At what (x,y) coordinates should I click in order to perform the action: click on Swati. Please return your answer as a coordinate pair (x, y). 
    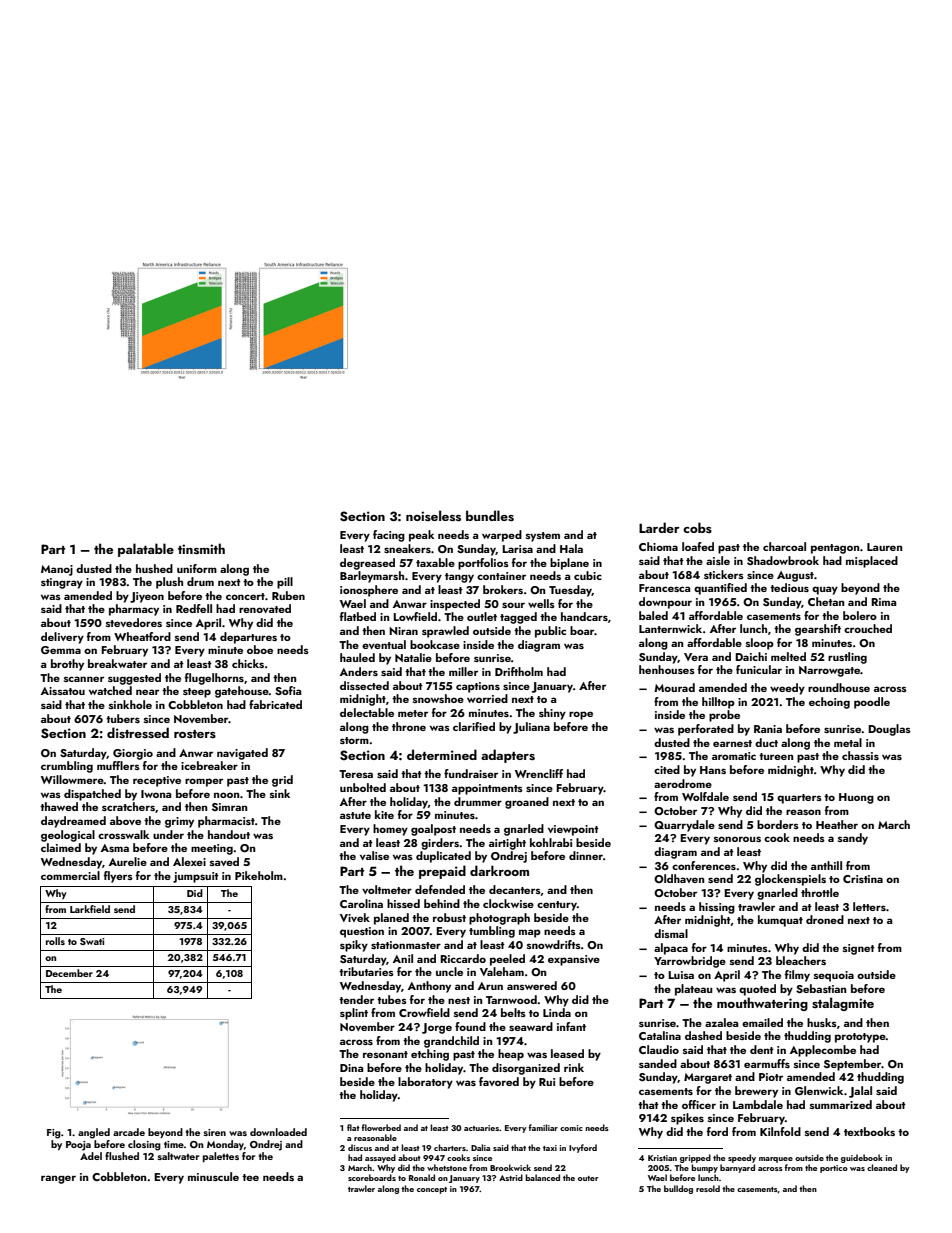
    Looking at the image, I should click on (92, 941).
